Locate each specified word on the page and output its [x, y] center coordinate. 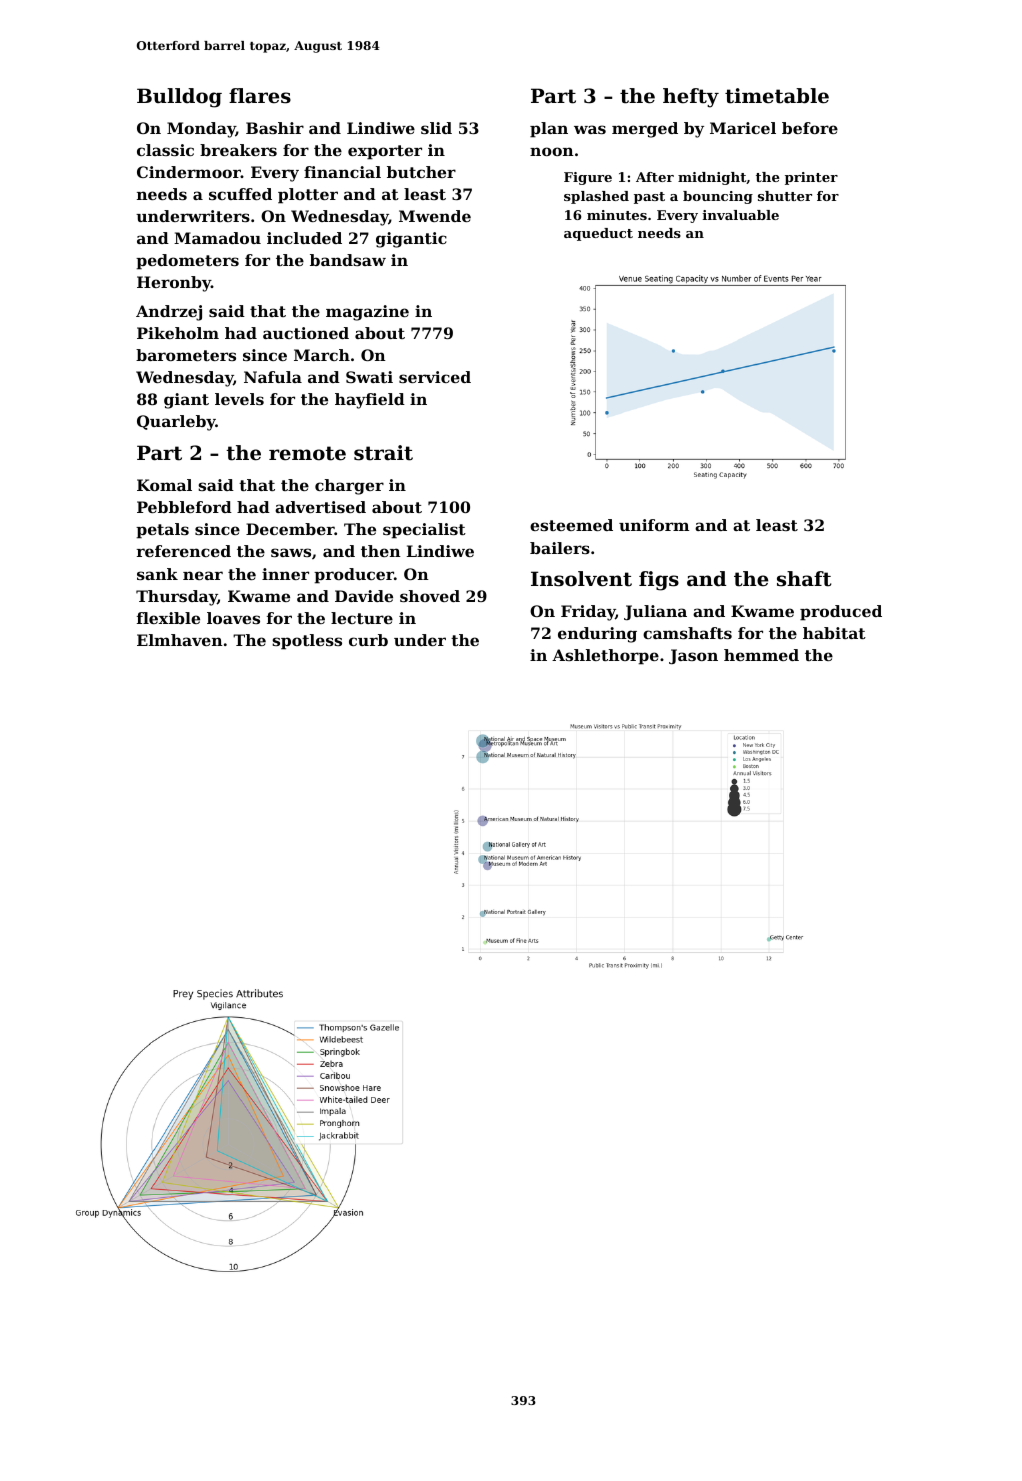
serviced [435, 377]
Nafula [273, 377]
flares [260, 96]
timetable [777, 96]
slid [436, 128]
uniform [654, 525]
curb [368, 640]
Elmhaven [180, 640]
